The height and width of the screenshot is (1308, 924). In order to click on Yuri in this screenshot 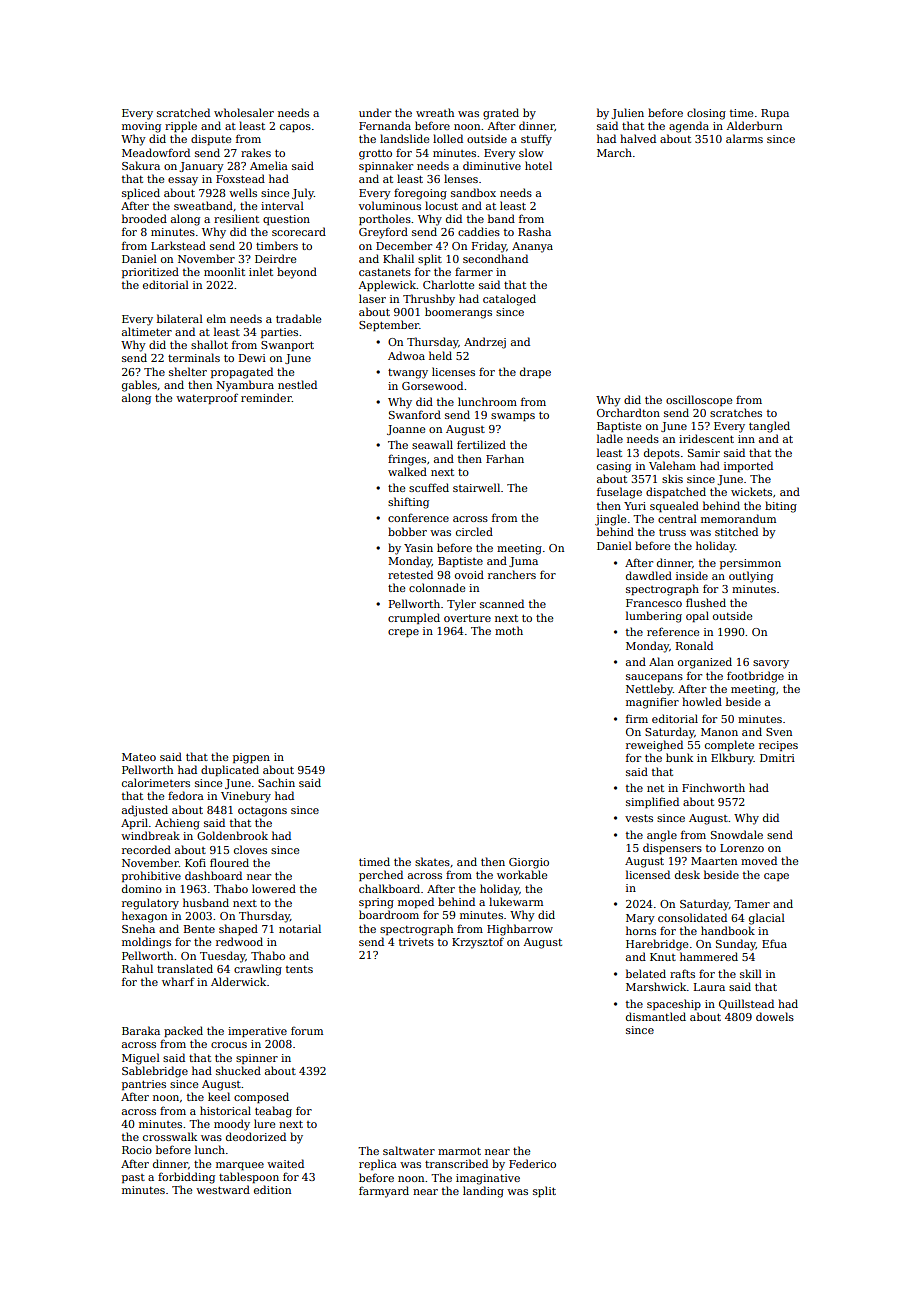, I will do `click(635, 506)`.
